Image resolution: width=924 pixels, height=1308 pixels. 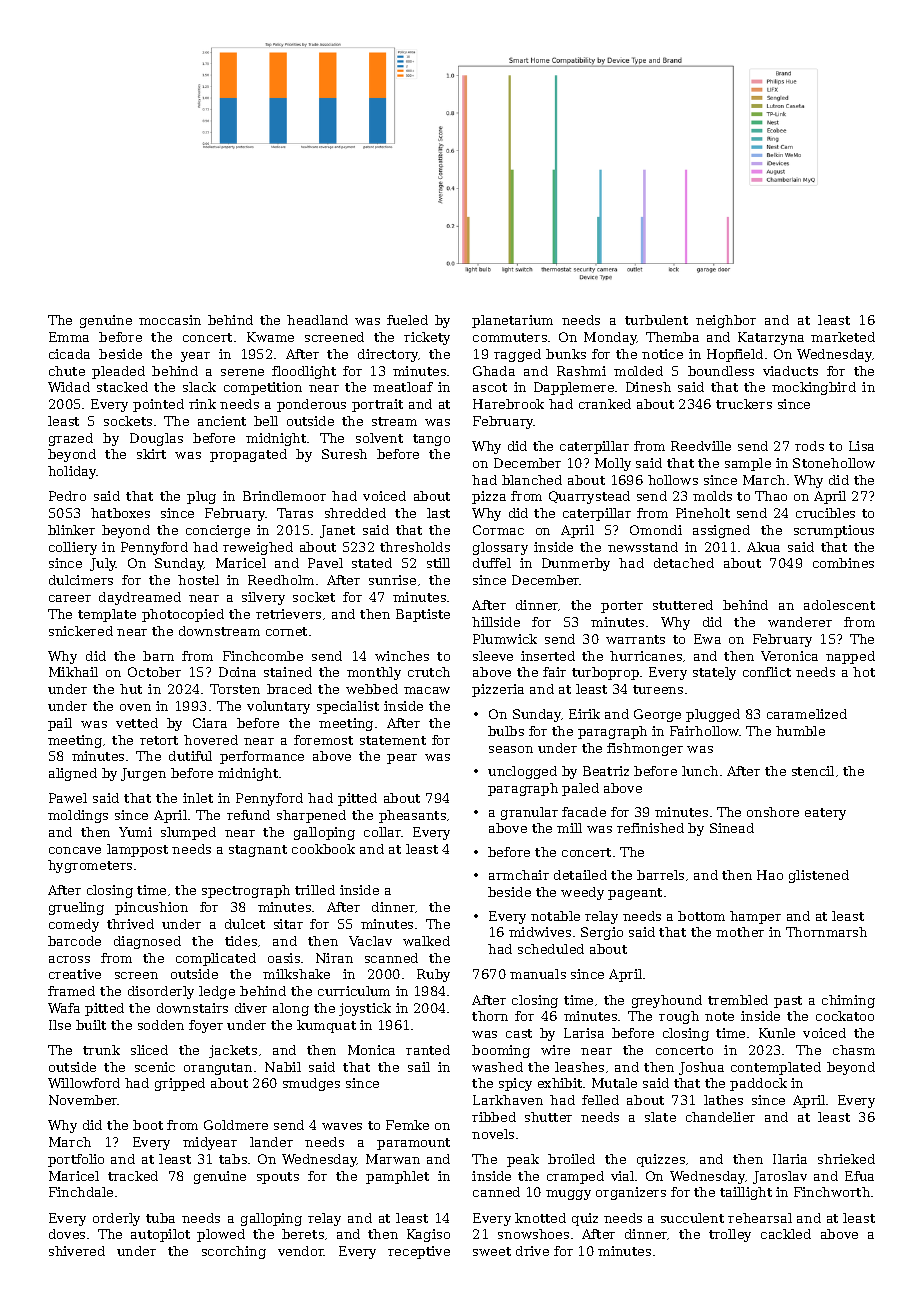 I want to click on stuttered, so click(x=683, y=605).
